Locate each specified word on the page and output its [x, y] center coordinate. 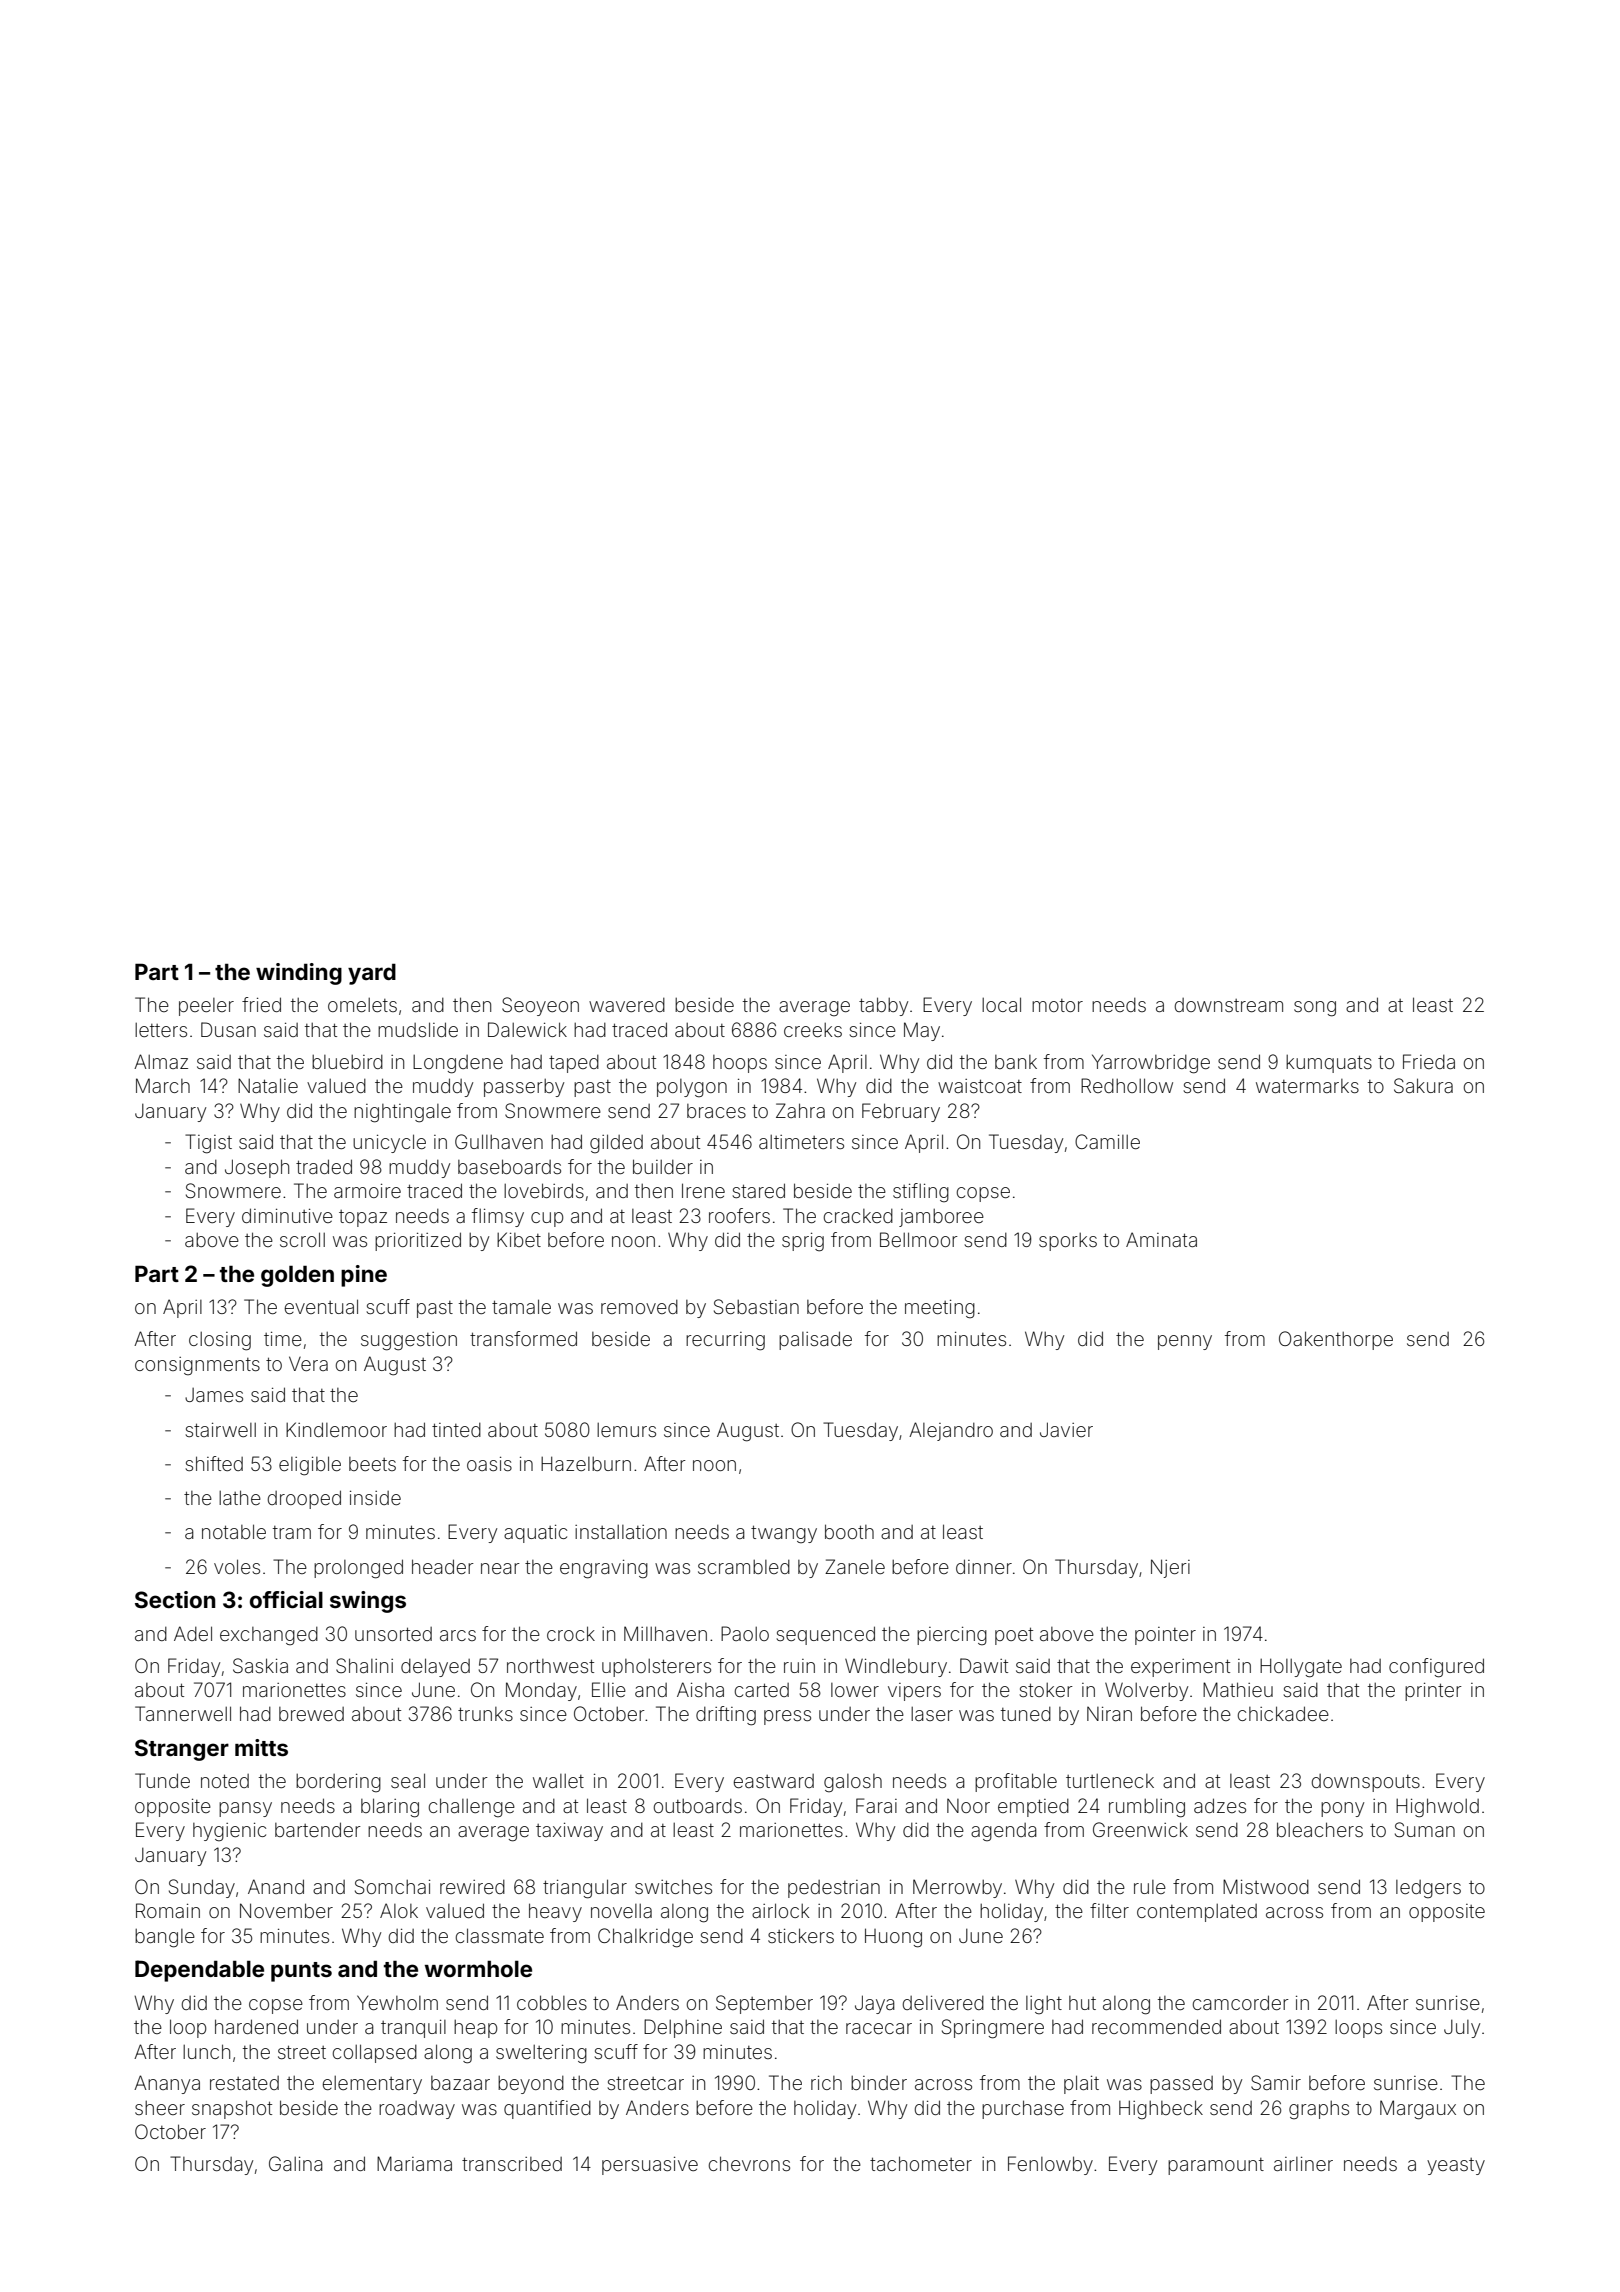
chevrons [749, 2163]
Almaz [161, 1061]
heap [476, 2029]
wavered [627, 1005]
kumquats [1329, 1064]
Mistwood [1266, 1886]
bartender [318, 1829]
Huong [893, 1938]
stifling [921, 1193]
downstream [1228, 1005]
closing [220, 1341]
